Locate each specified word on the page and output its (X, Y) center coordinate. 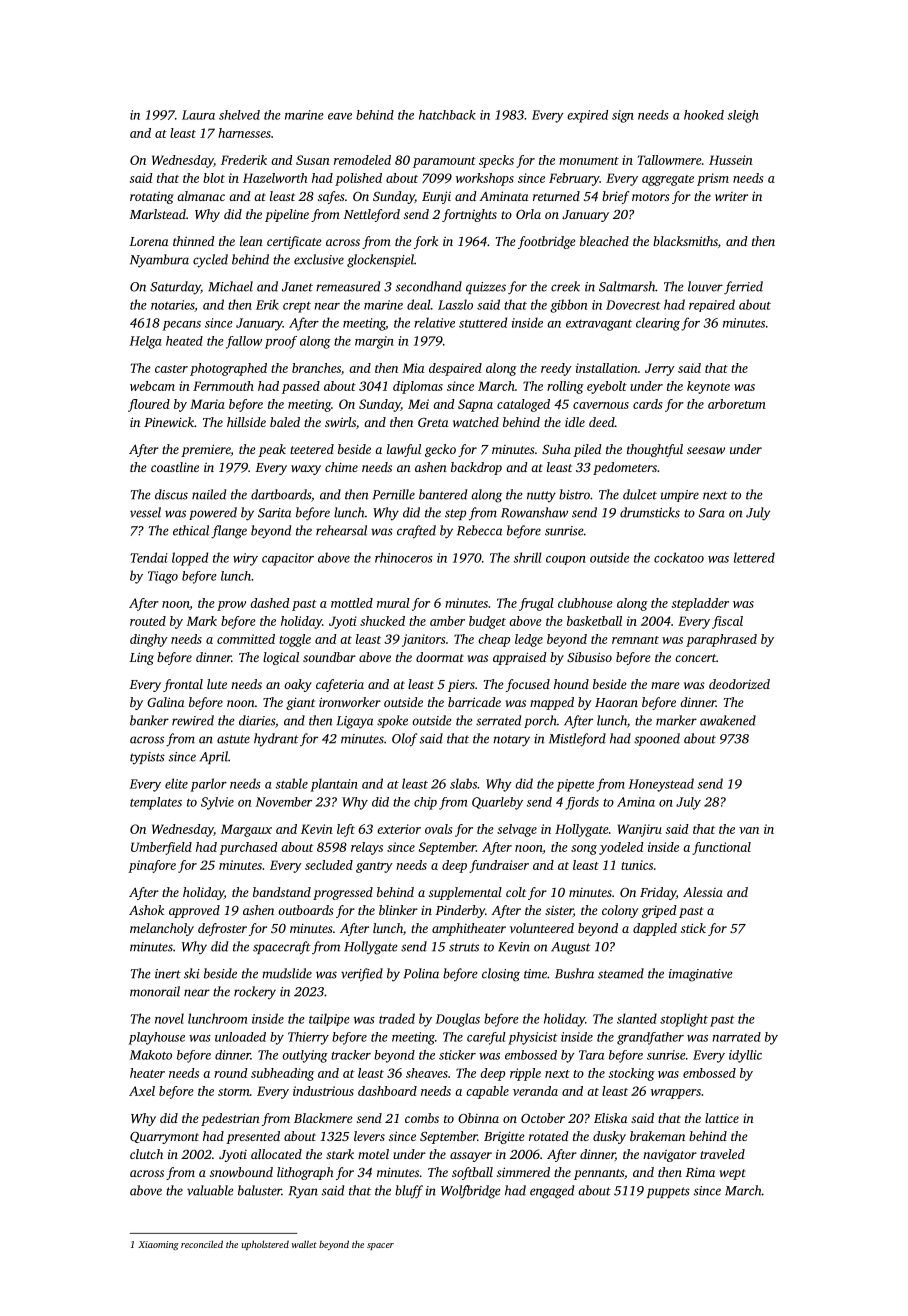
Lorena (148, 241)
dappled (655, 929)
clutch (146, 1154)
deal (419, 304)
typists (147, 758)
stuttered (483, 322)
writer (731, 196)
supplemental (465, 893)
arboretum (737, 404)
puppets (668, 1192)
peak (272, 450)
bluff (409, 1192)
